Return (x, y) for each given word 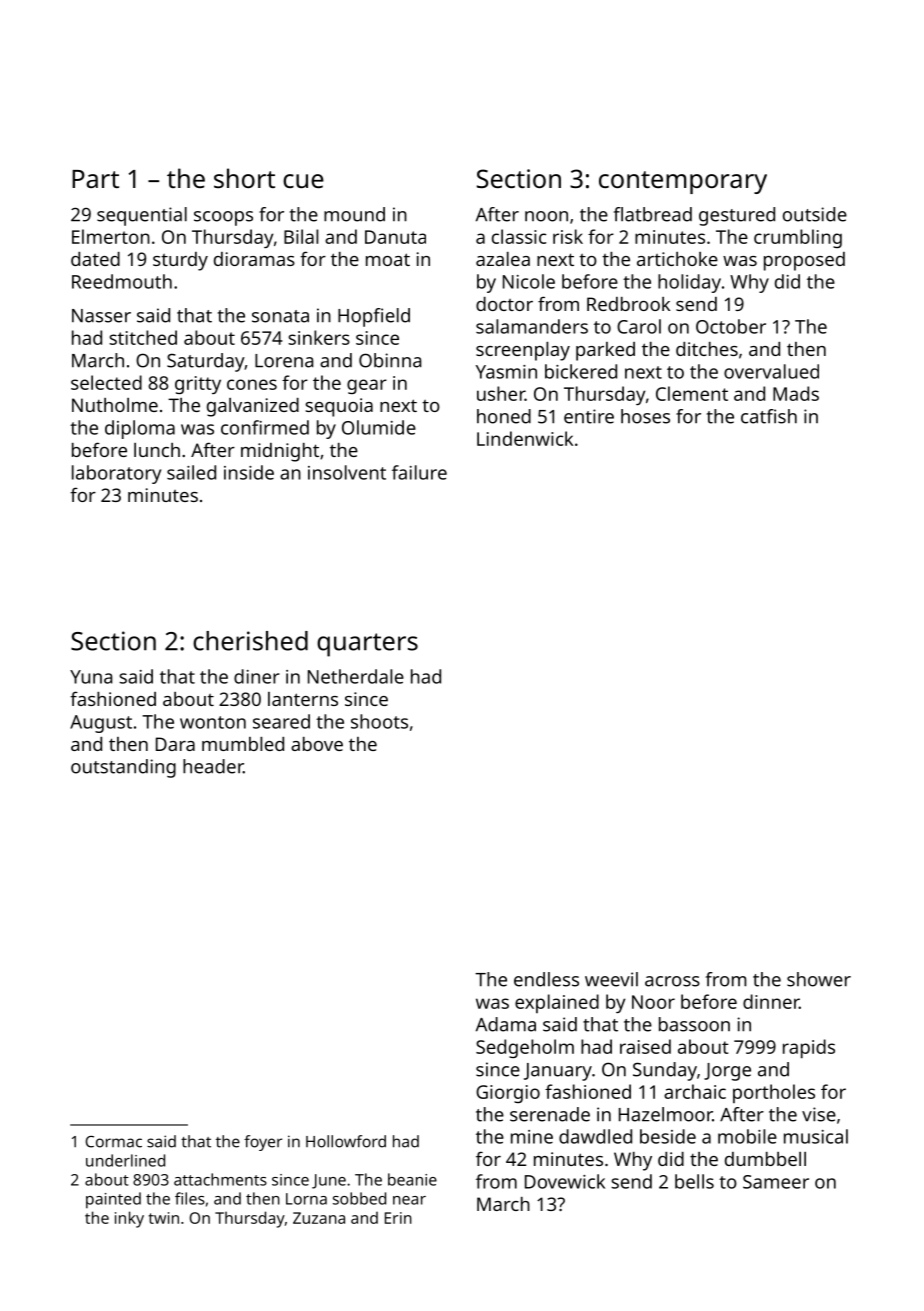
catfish (769, 416)
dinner (771, 1001)
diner (257, 676)
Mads (796, 393)
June (329, 1181)
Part (95, 179)
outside (815, 214)
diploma (140, 429)
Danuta (395, 237)
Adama (506, 1024)
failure (419, 472)
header (213, 766)
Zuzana (319, 1218)
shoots (379, 721)
